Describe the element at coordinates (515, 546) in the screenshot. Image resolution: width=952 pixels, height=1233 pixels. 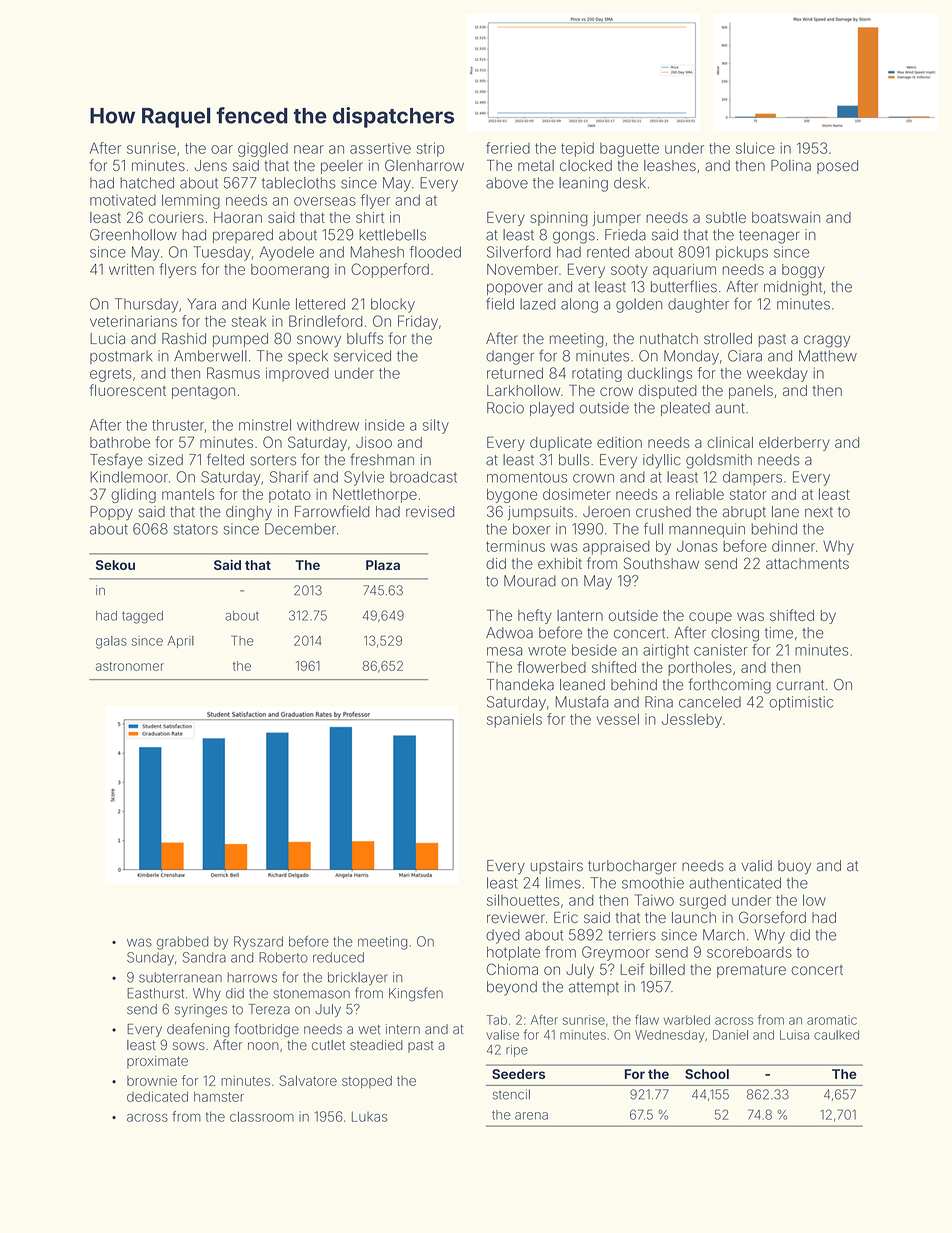
I see `terminus` at that location.
